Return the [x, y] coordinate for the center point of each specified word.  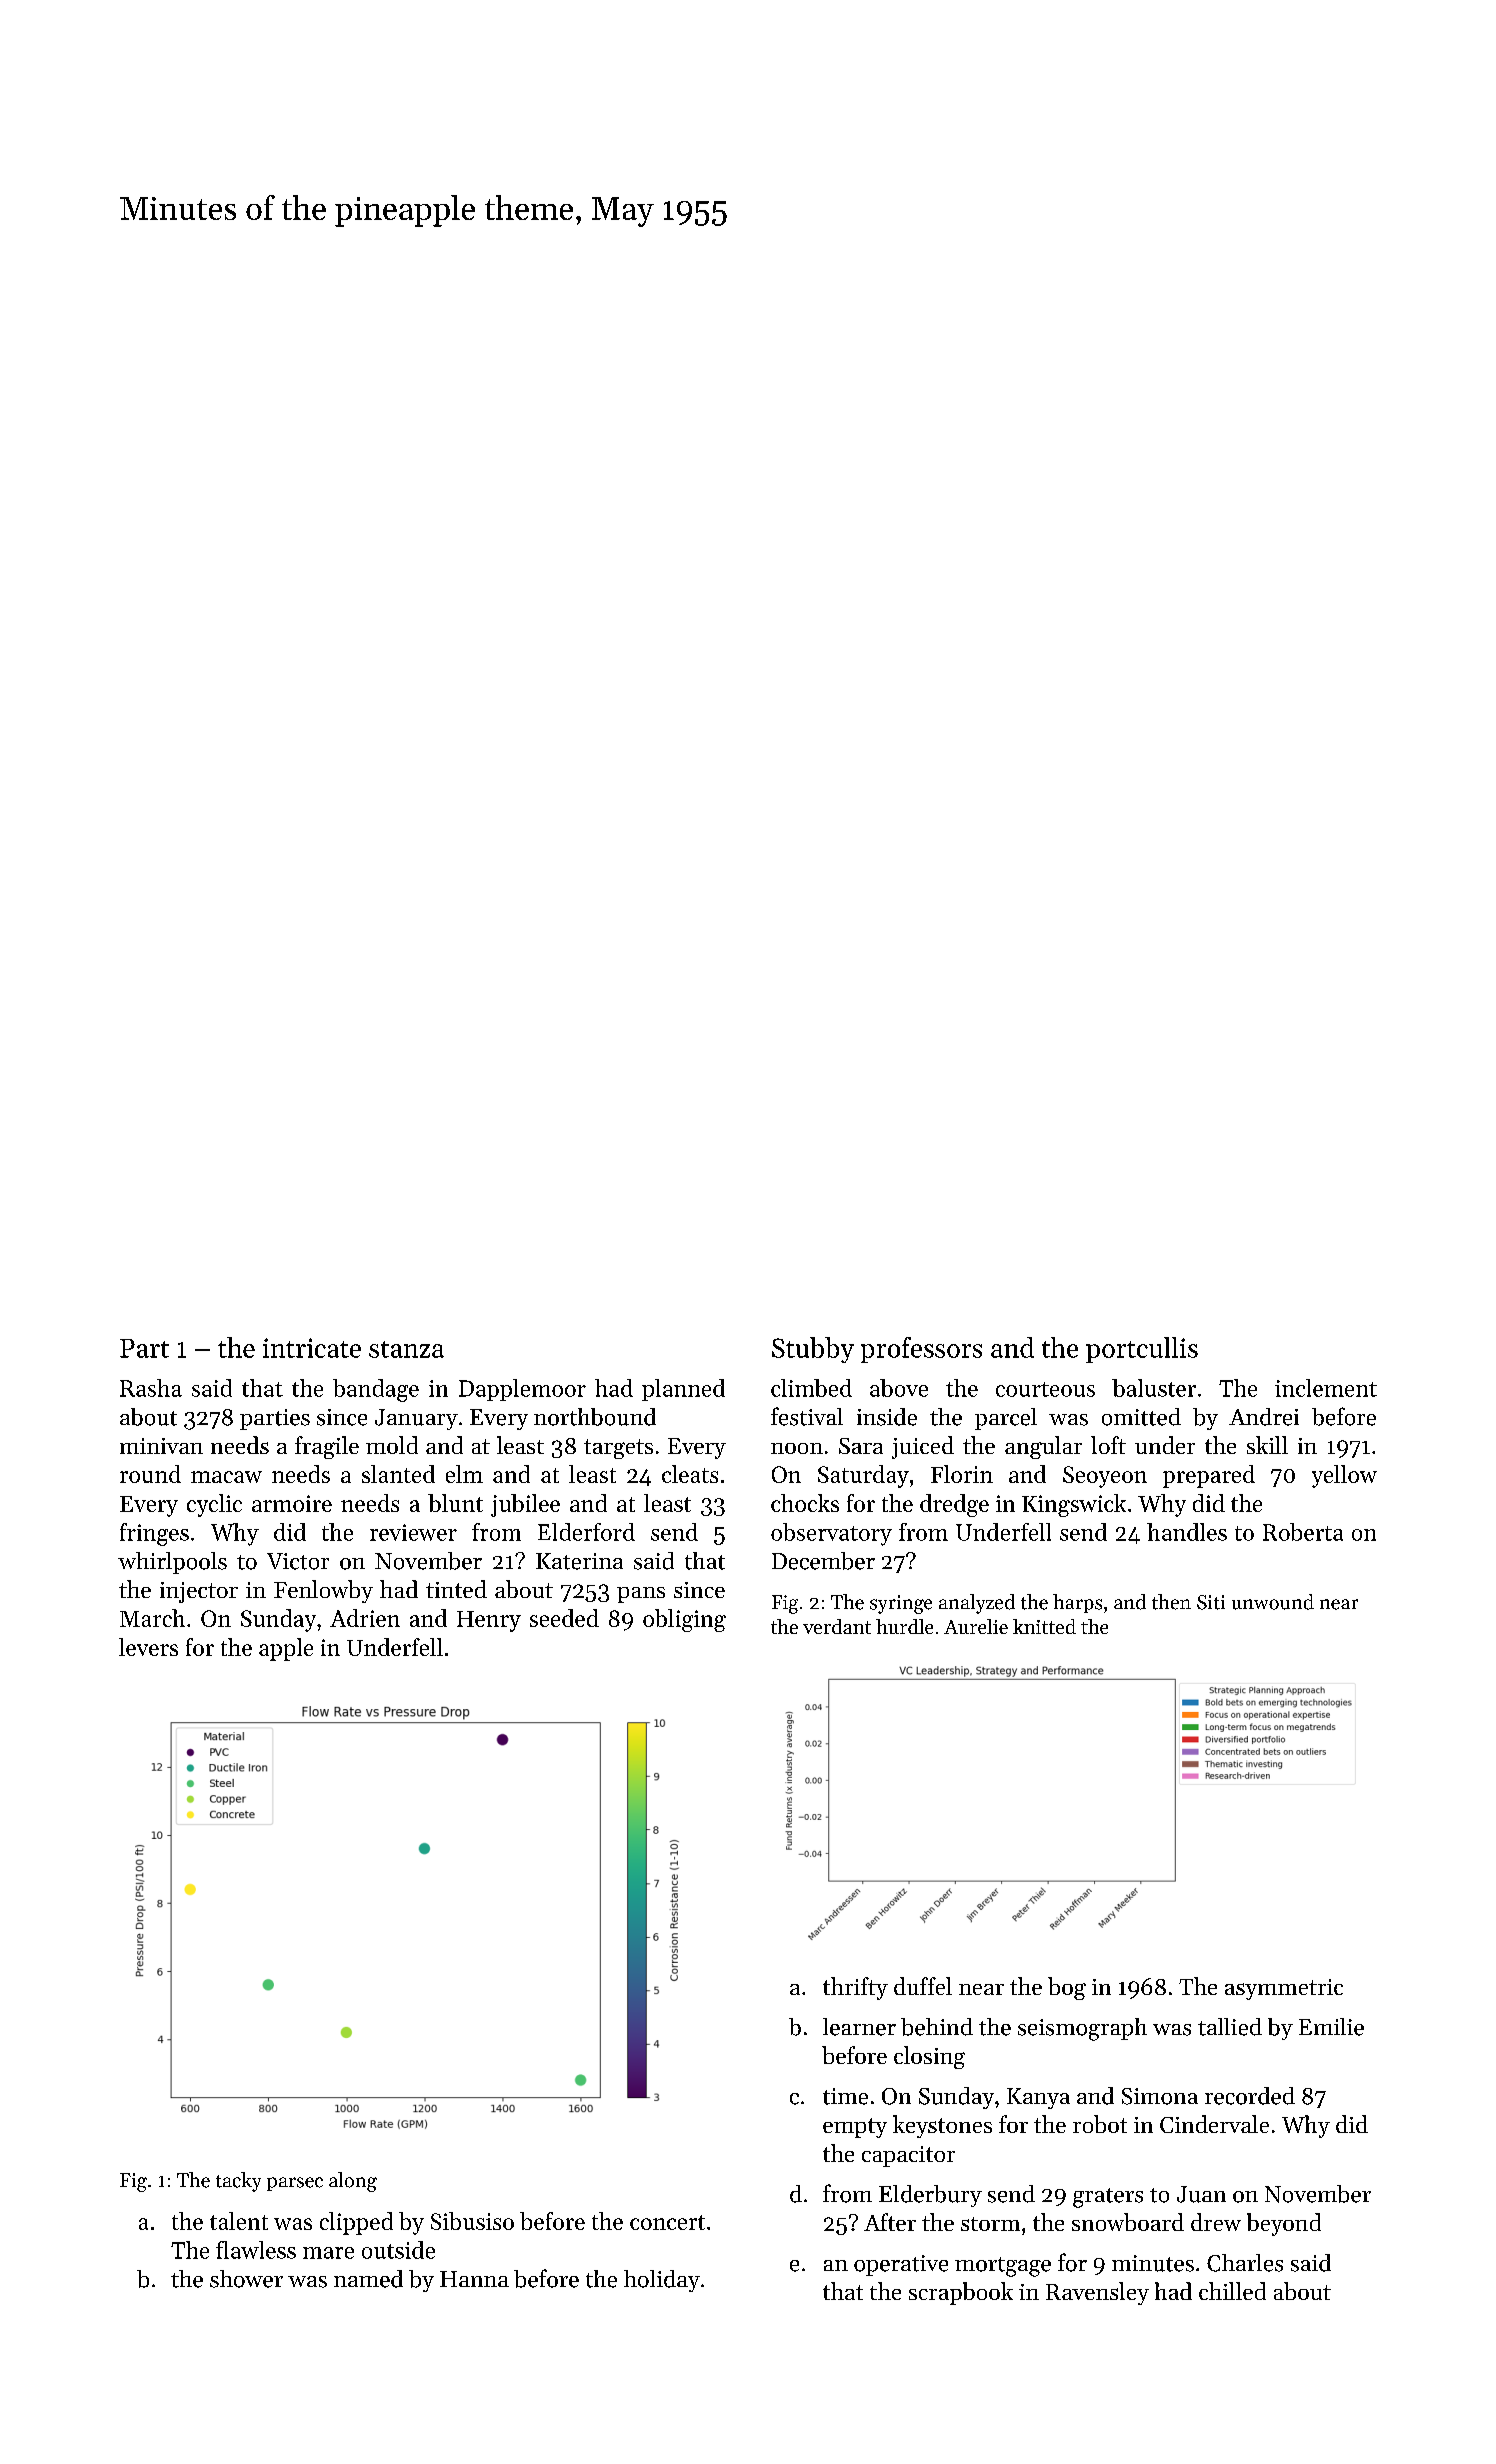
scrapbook [961, 2293]
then [1171, 1602]
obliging [684, 1620]
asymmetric [1284, 1989]
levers [148, 1647]
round [150, 1474]
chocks [805, 1503]
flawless [256, 2250]
